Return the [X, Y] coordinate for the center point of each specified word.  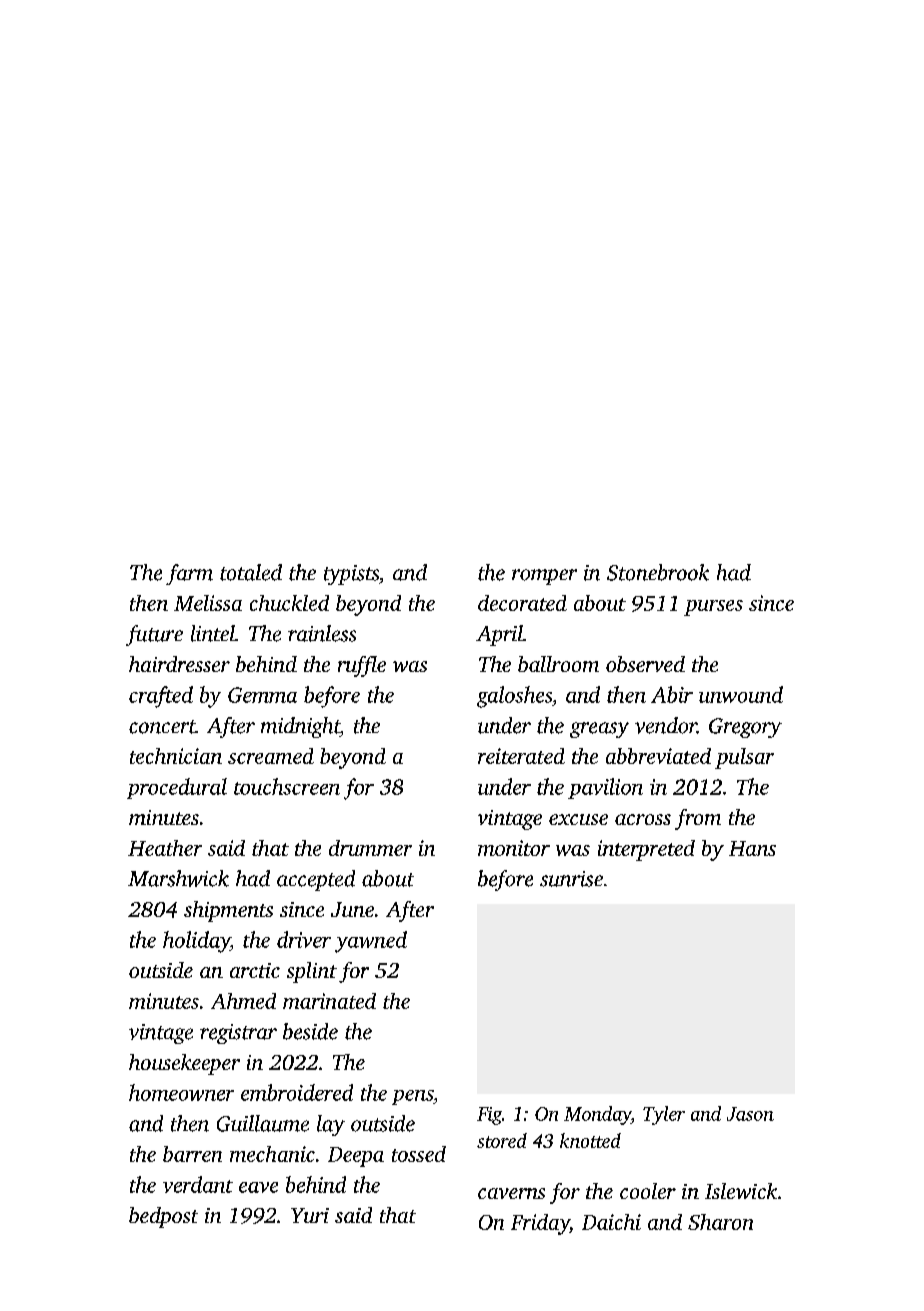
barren [192, 1154]
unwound [741, 694]
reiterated [521, 756]
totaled [251, 572]
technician [176, 756]
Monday [597, 1115]
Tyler [664, 1115]
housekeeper [184, 1064]
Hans [752, 848]
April [499, 635]
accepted [316, 880]
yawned [371, 942]
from [698, 819]
